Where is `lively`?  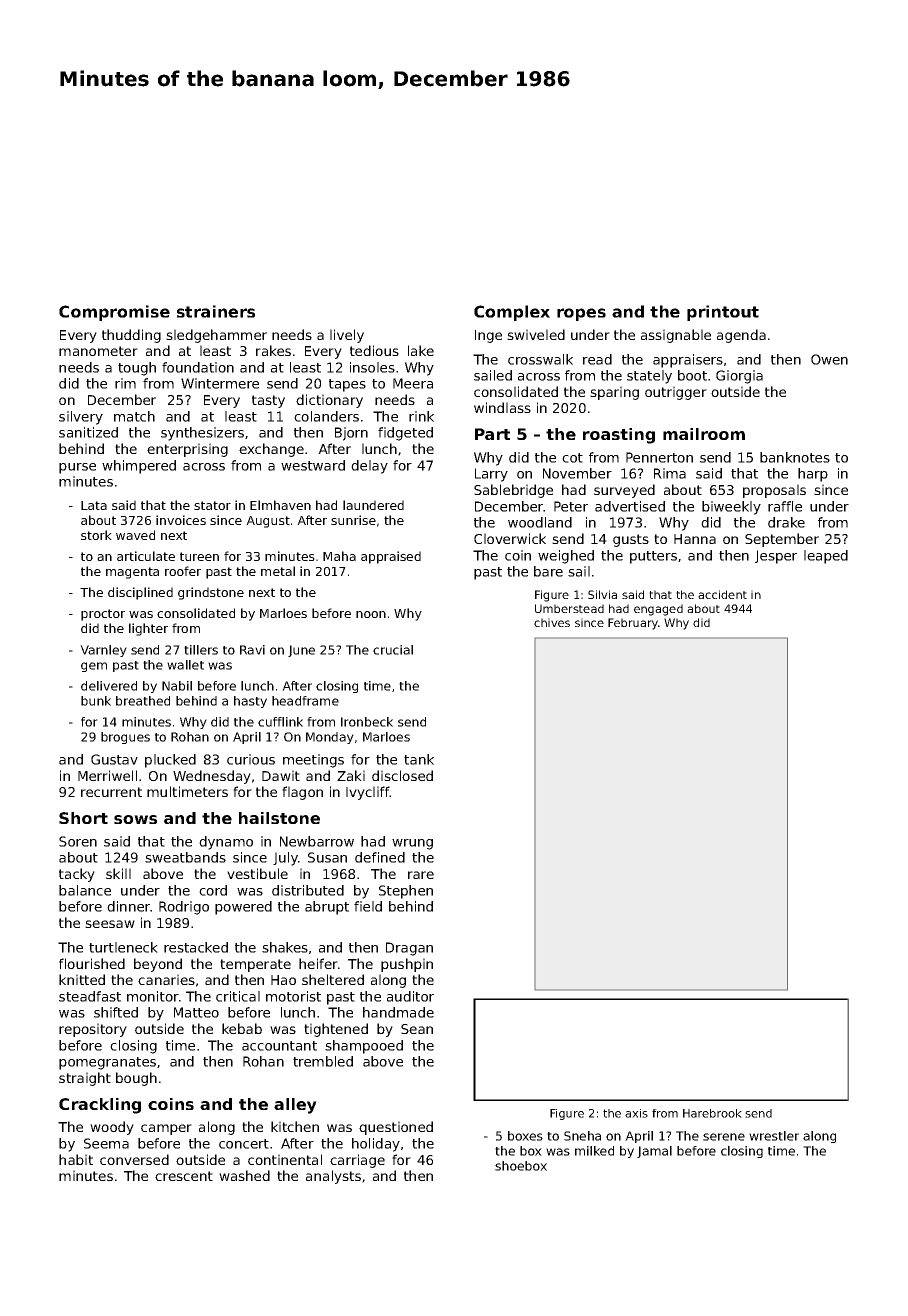 lively is located at coordinates (347, 336).
